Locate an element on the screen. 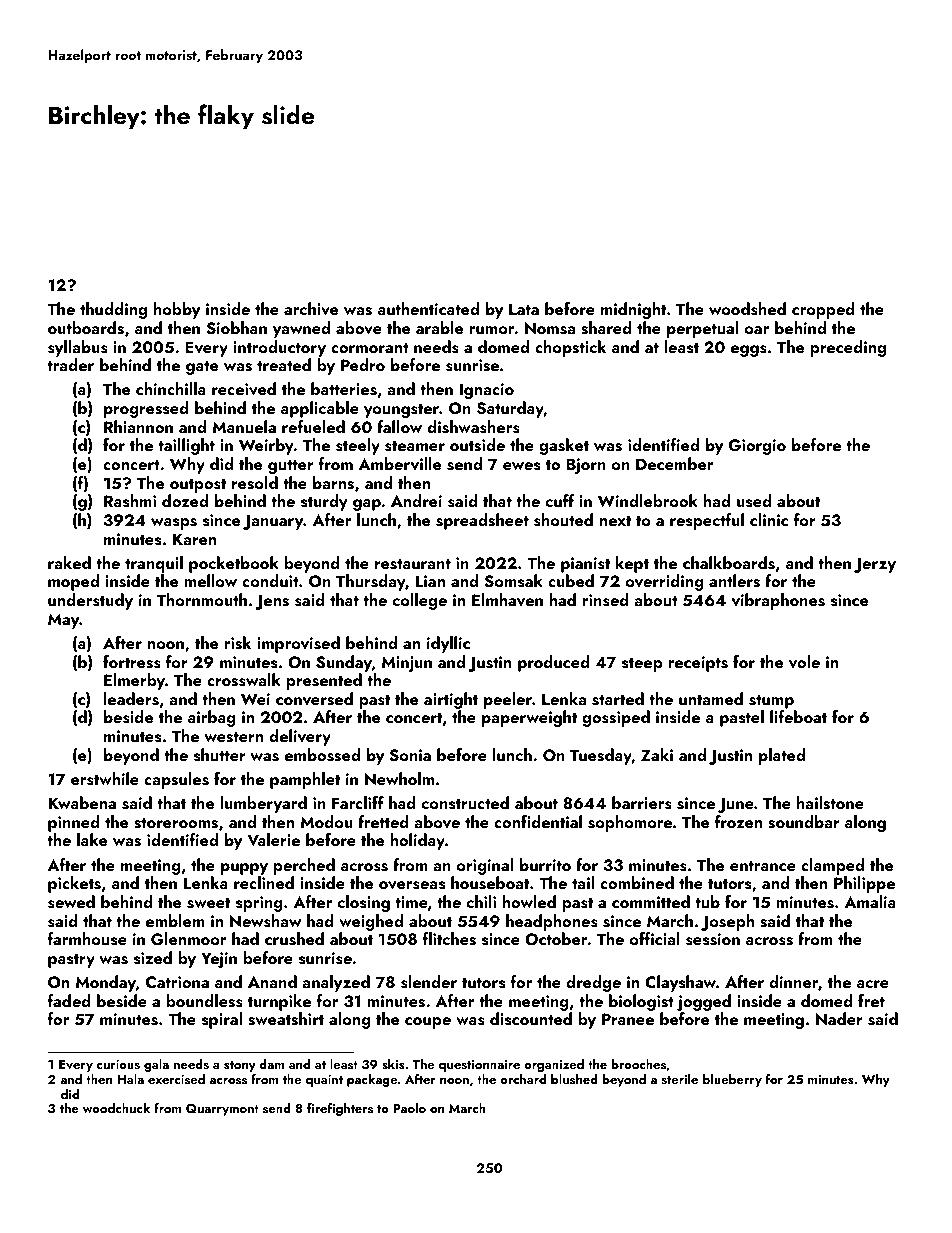 The height and width of the screenshot is (1233, 952). dam is located at coordinates (271, 1064).
